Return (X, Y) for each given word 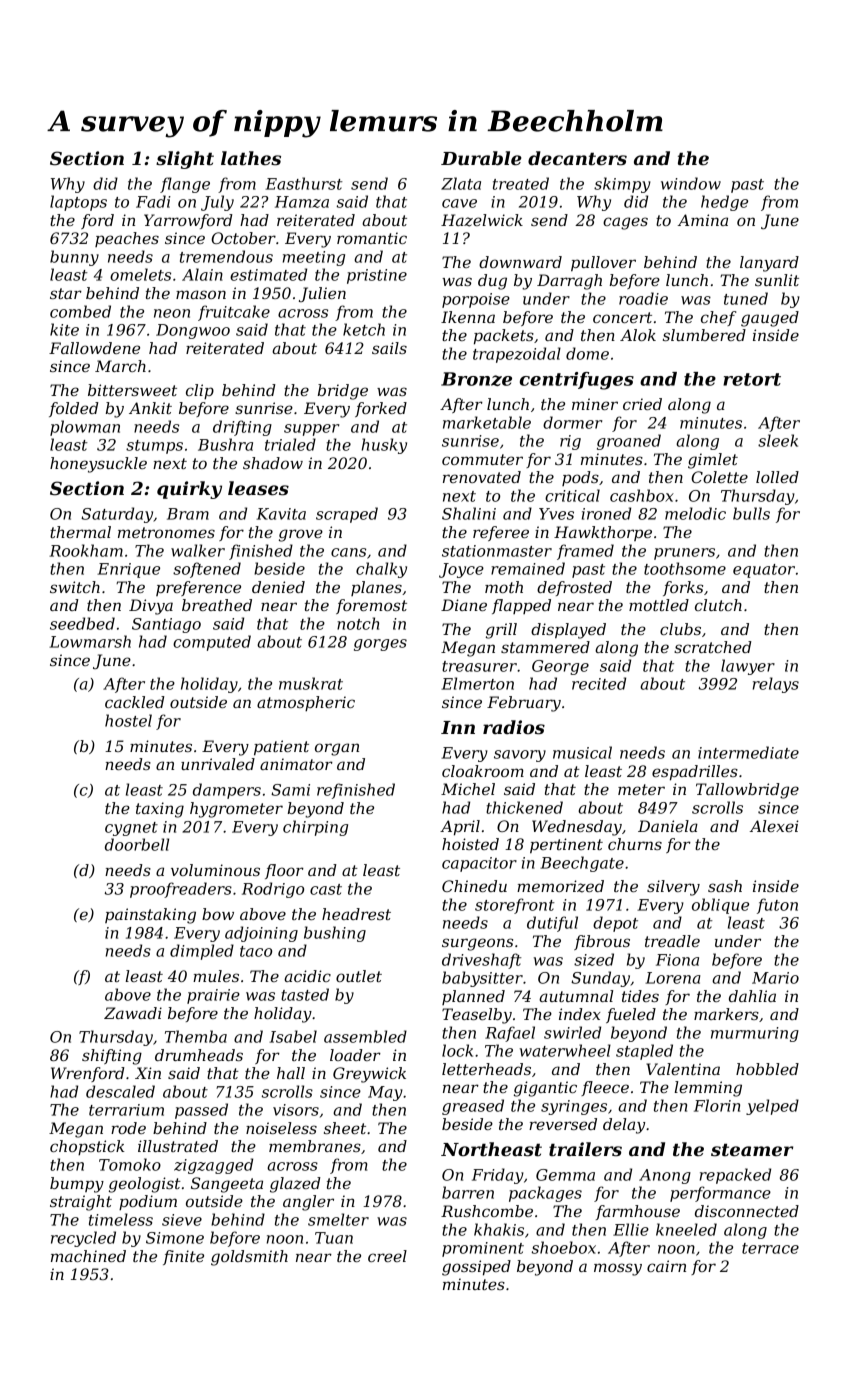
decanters (577, 158)
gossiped (476, 1268)
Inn (458, 727)
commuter (482, 459)
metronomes (166, 532)
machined (88, 1256)
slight (185, 160)
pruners (684, 554)
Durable (481, 158)
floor (284, 871)
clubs (680, 629)
